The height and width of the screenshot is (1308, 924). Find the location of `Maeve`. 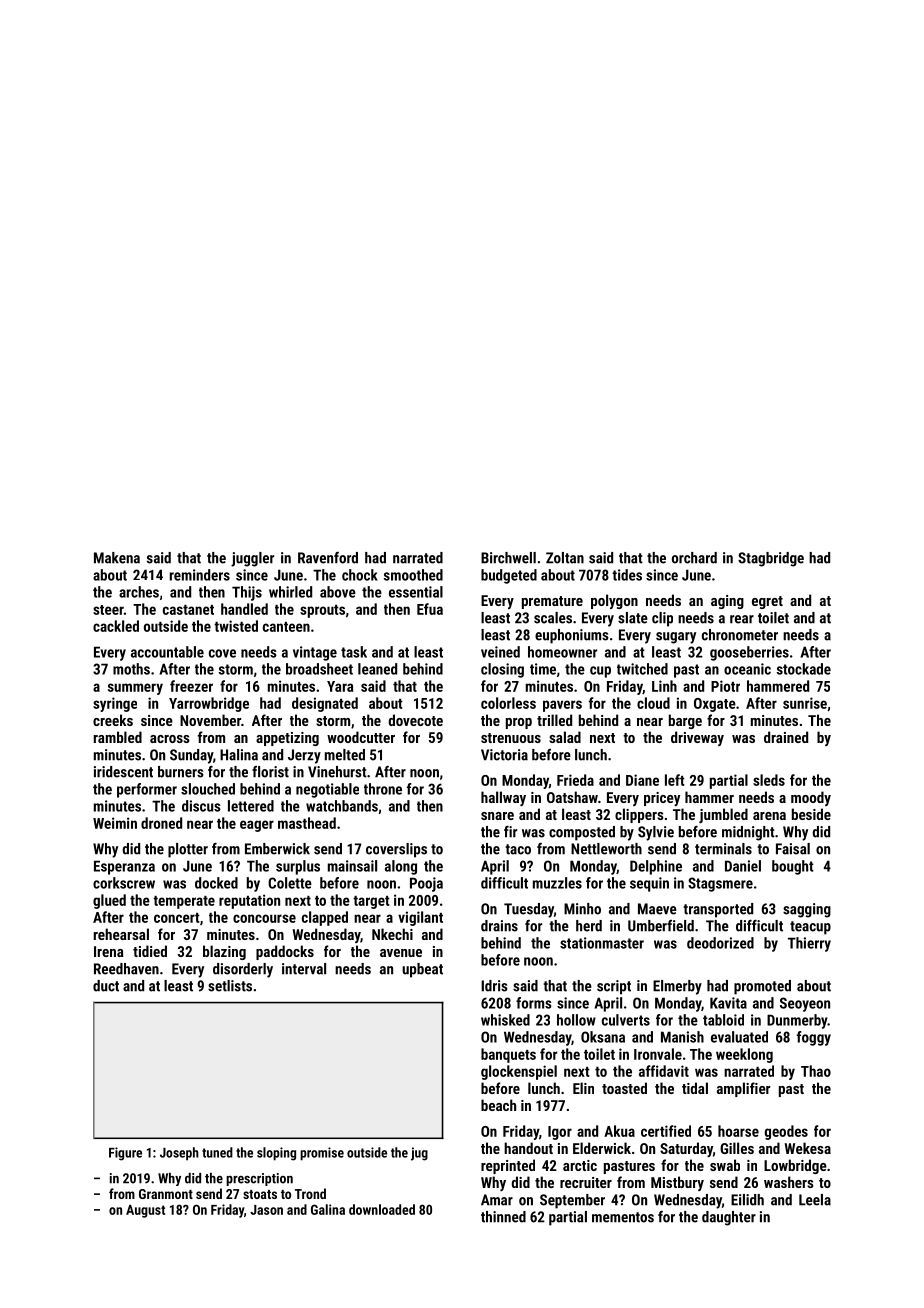

Maeve is located at coordinates (657, 909).
